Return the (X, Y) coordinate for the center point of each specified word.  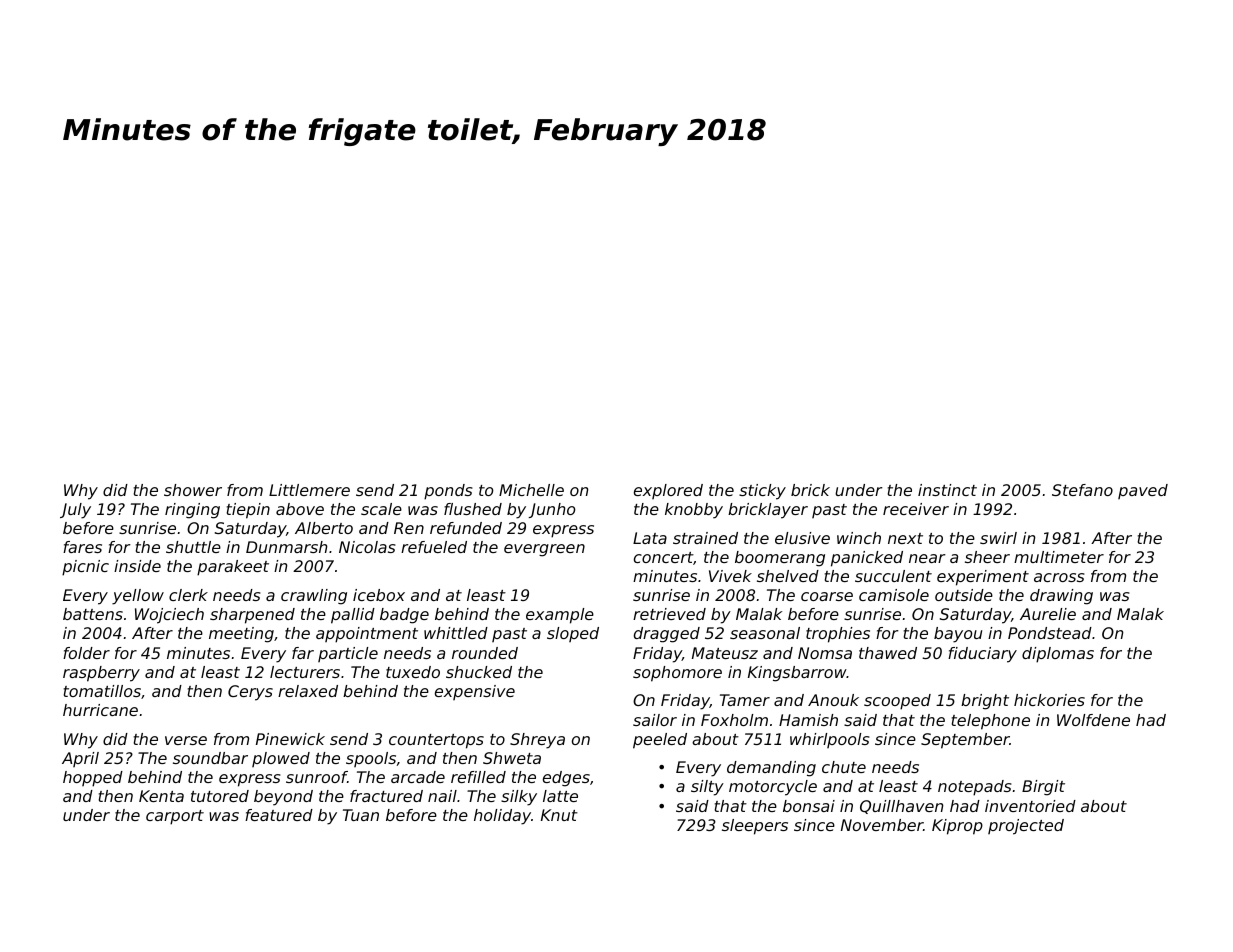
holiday (502, 817)
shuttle (193, 547)
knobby (694, 511)
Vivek (730, 576)
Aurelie (1048, 614)
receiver (916, 509)
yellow (138, 597)
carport (175, 817)
